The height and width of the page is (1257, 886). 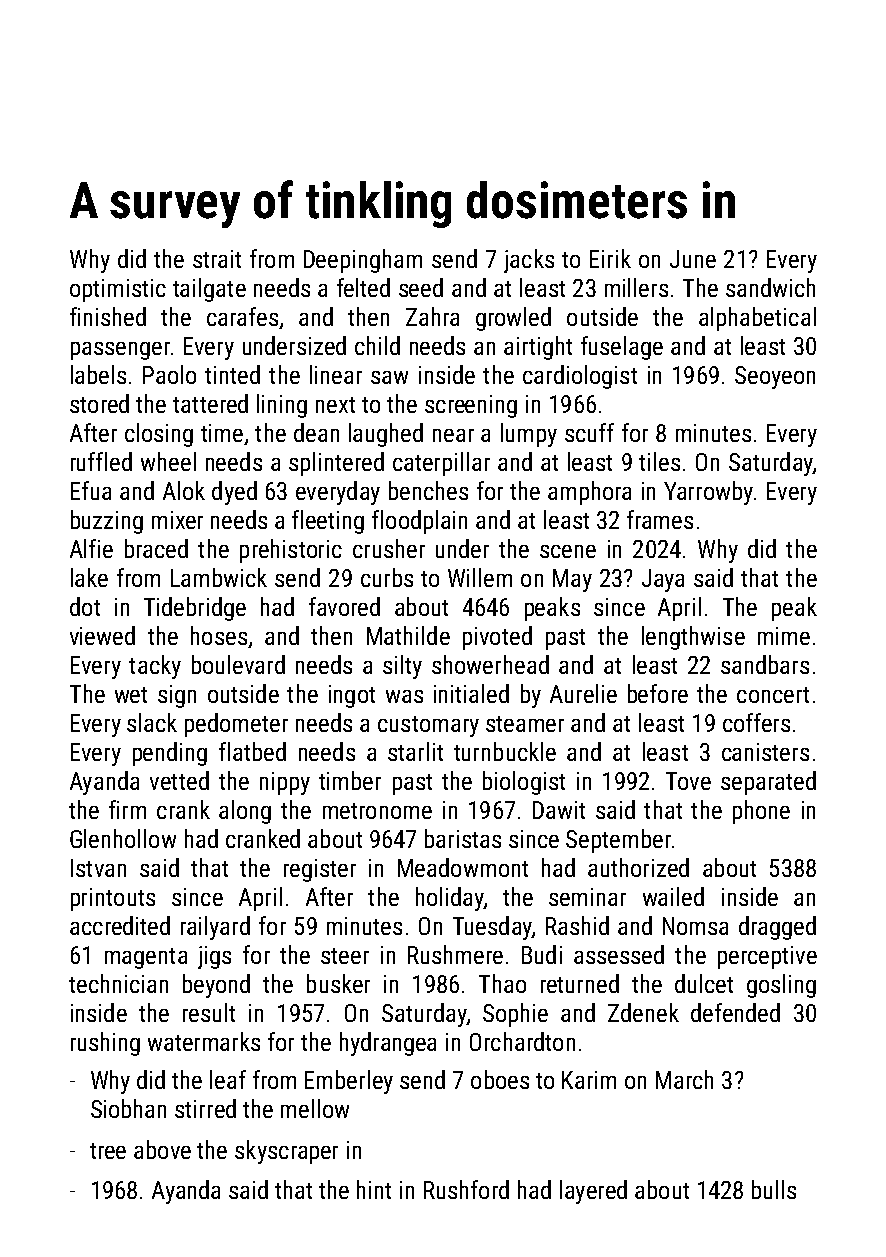 What do you see at coordinates (500, 1079) in the page?
I see `oboes` at bounding box center [500, 1079].
